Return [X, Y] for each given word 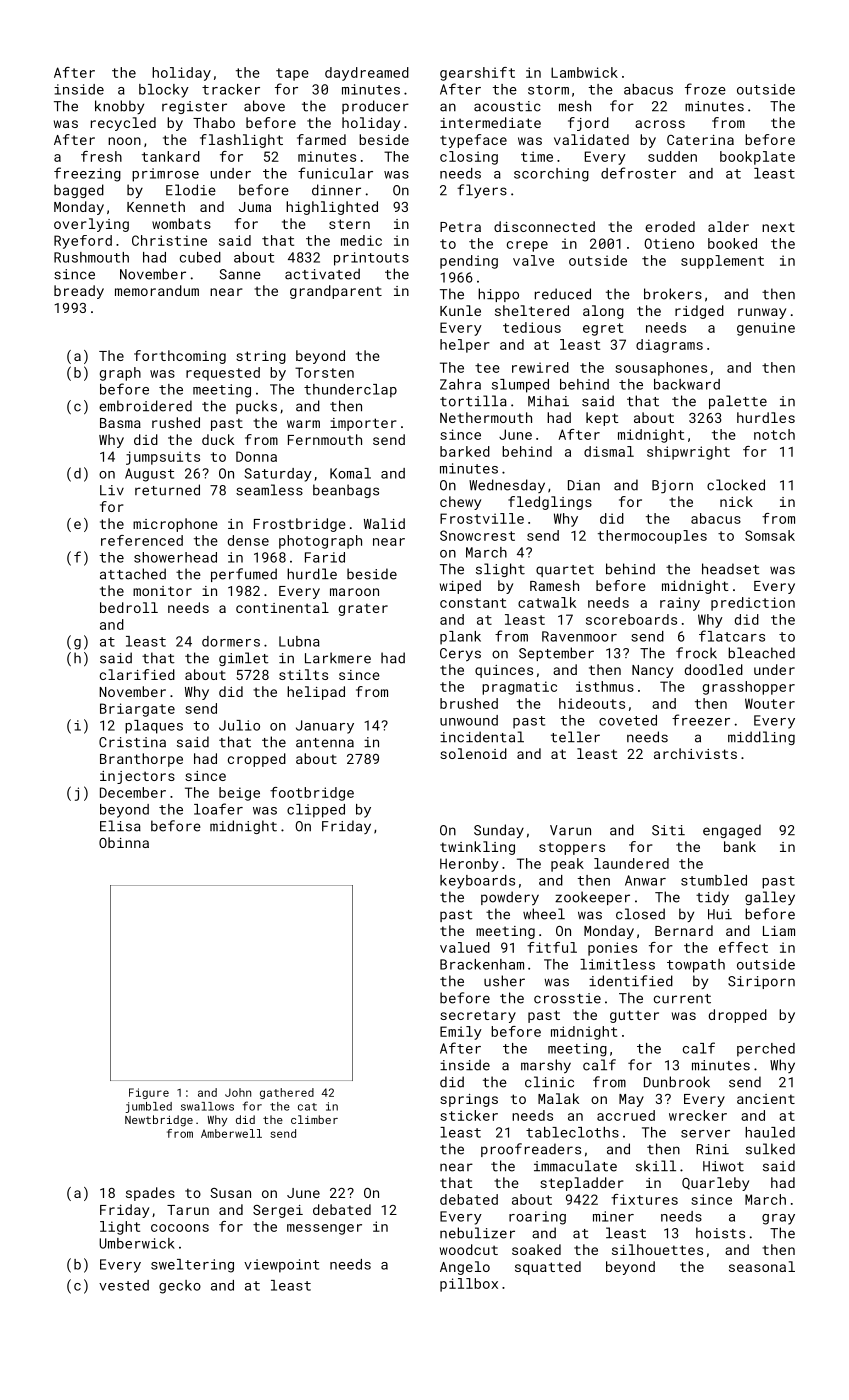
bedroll [129, 607]
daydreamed [367, 74]
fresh [101, 156]
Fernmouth [325, 439]
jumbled [149, 1107]
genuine [766, 329]
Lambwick [584, 72]
